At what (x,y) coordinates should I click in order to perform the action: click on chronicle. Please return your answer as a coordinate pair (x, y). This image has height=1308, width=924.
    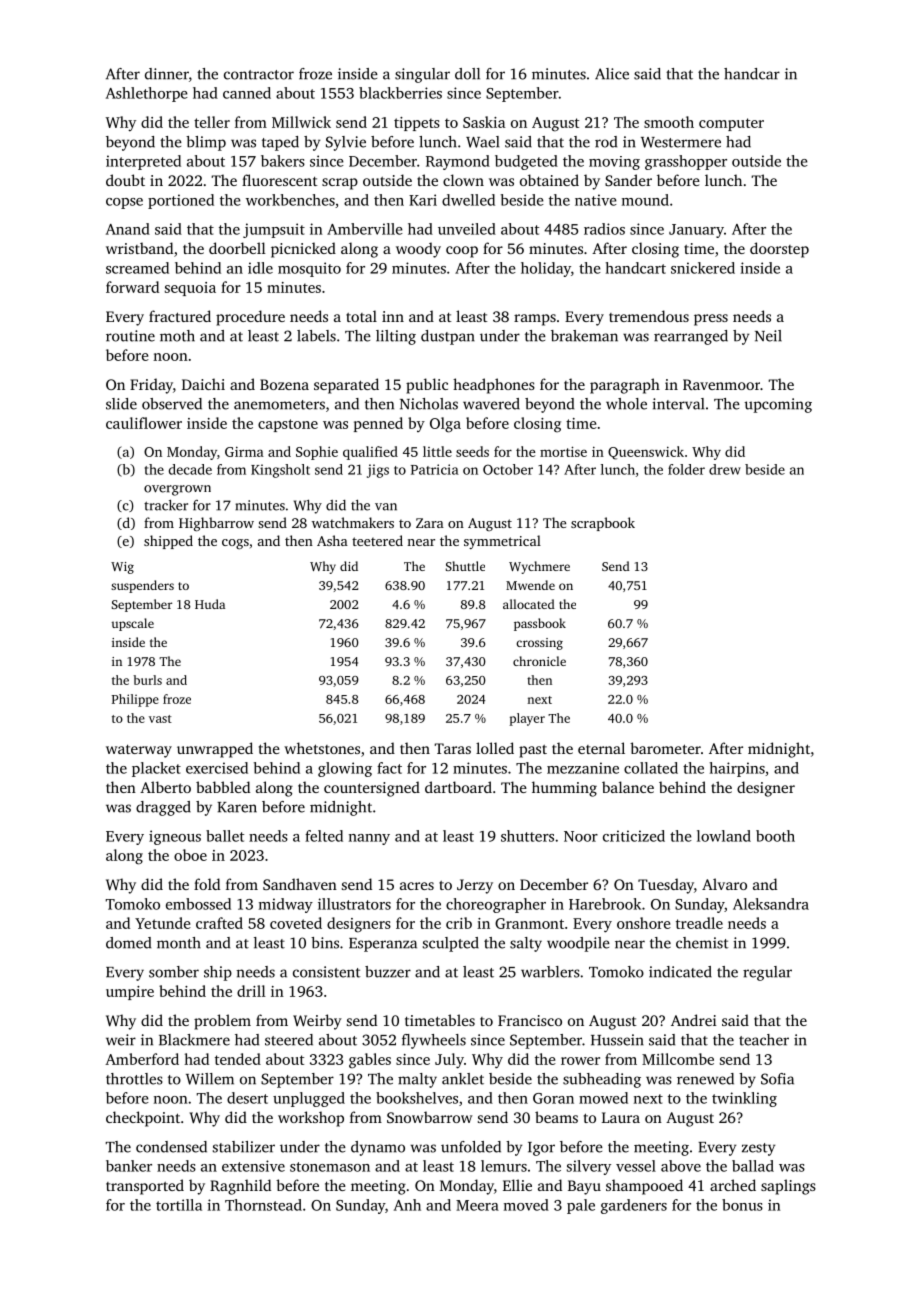
    Looking at the image, I should click on (539, 661).
